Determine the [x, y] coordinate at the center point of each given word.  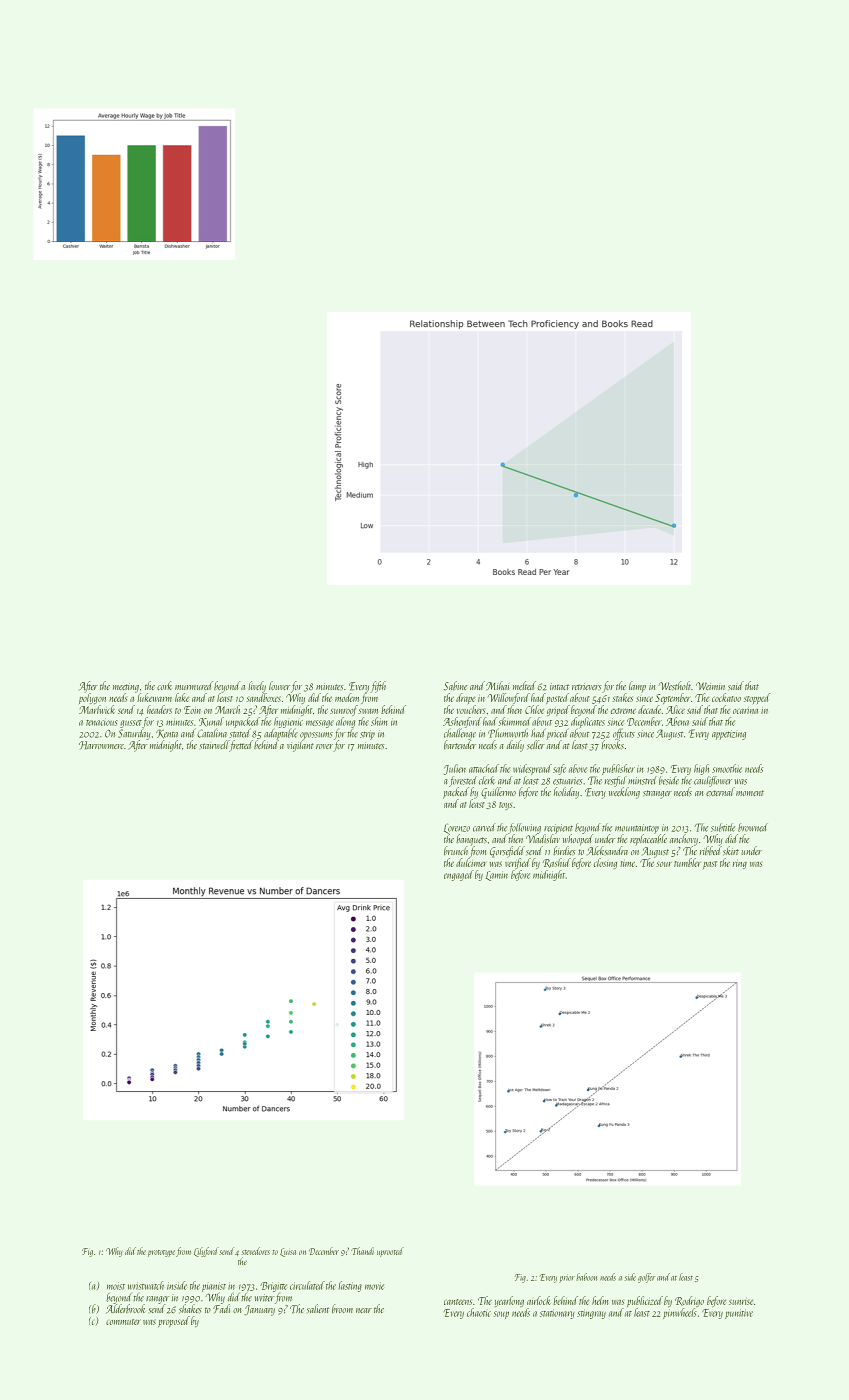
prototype [161, 1253]
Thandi [362, 1251]
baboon [587, 1277]
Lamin [497, 876]
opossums [316, 736]
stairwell [214, 744]
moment [750, 793]
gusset [131, 724]
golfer [646, 1278]
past [710, 865]
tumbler [687, 862]
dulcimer [471, 862]
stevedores [256, 1251]
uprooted [390, 1252]
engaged [459, 875]
